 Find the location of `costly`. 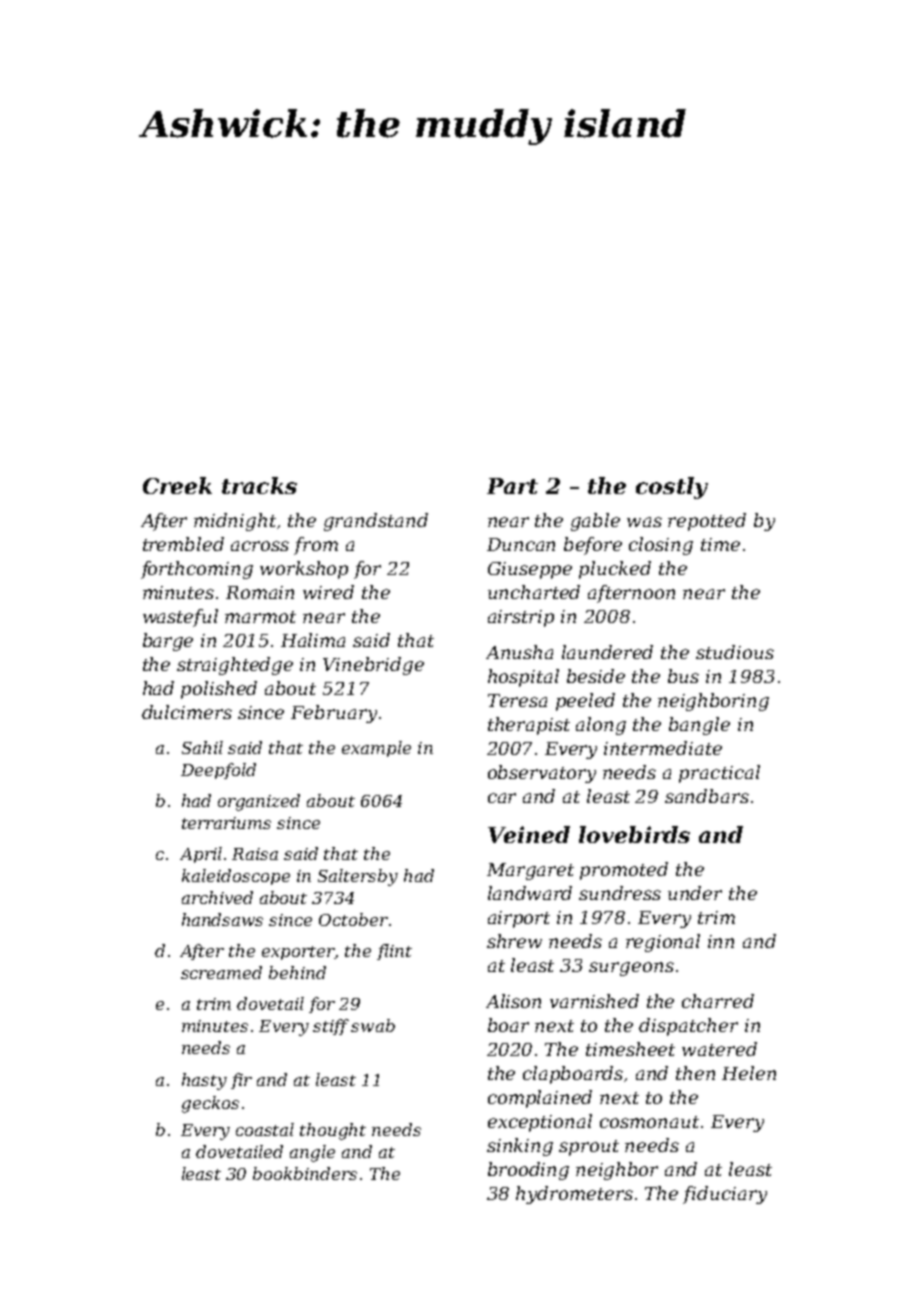

costly is located at coordinates (672, 488).
